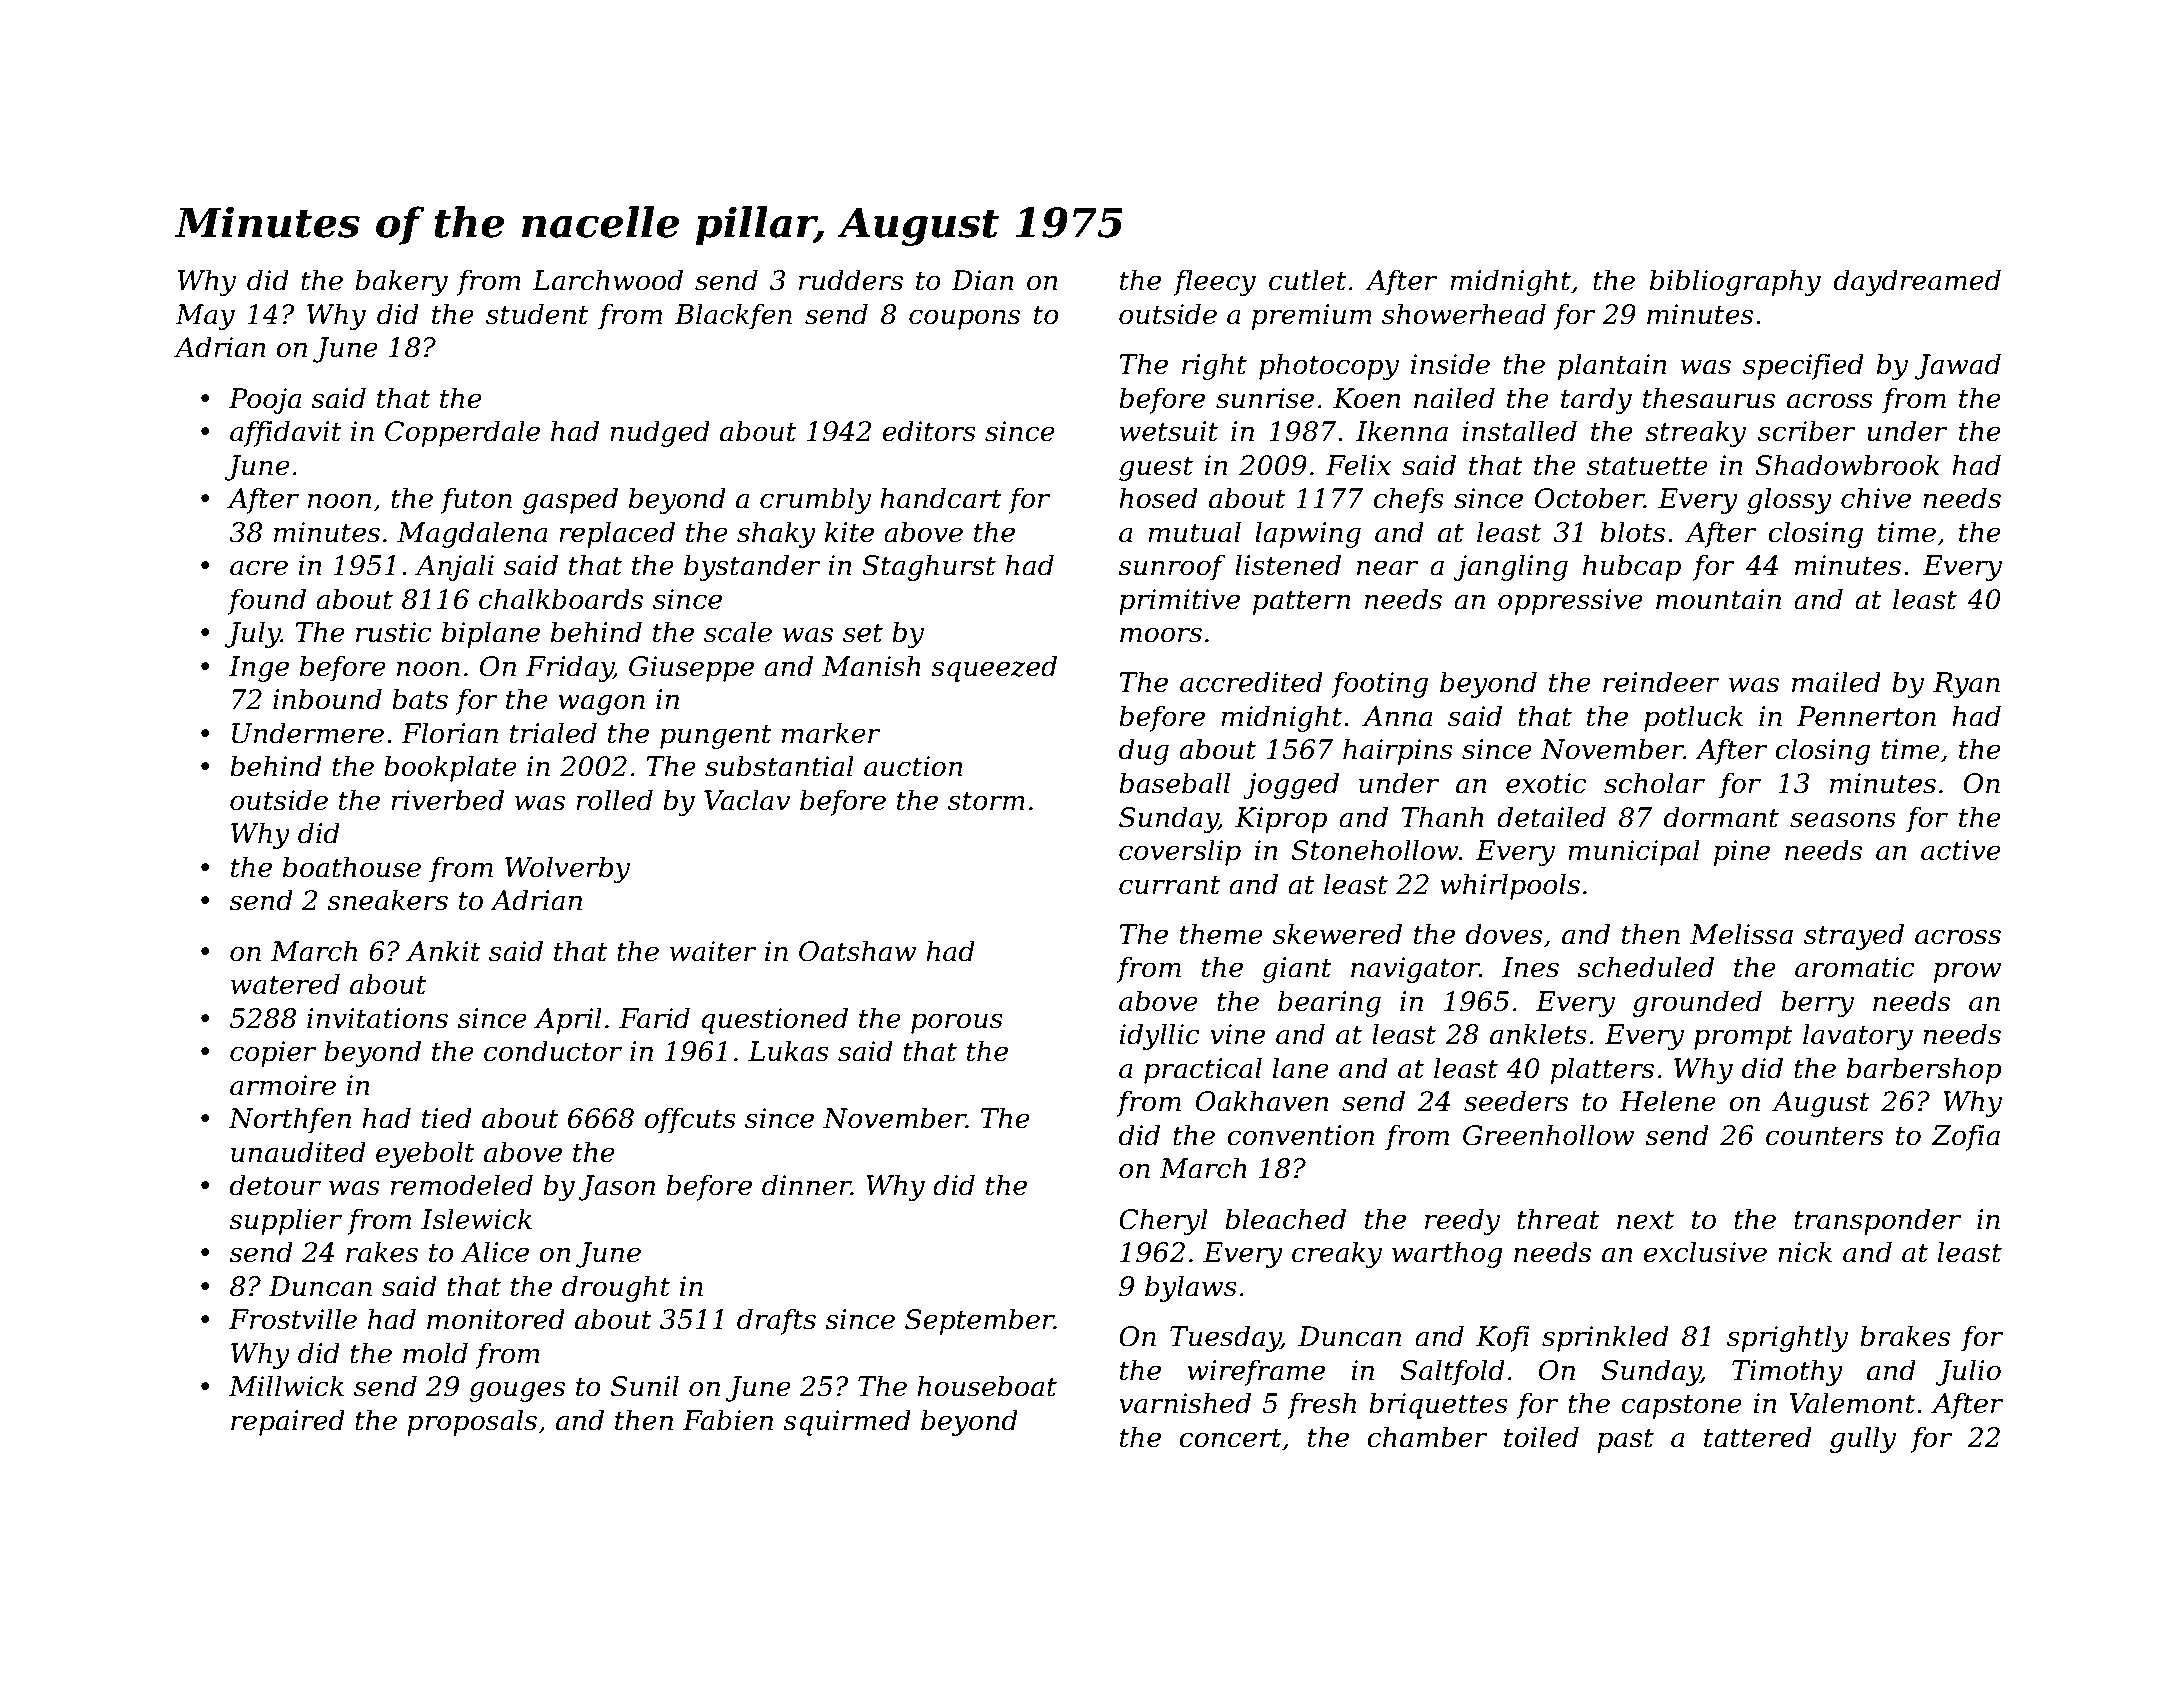 This screenshot has width=2178, height=1683. I want to click on Ankit, so click(443, 951).
